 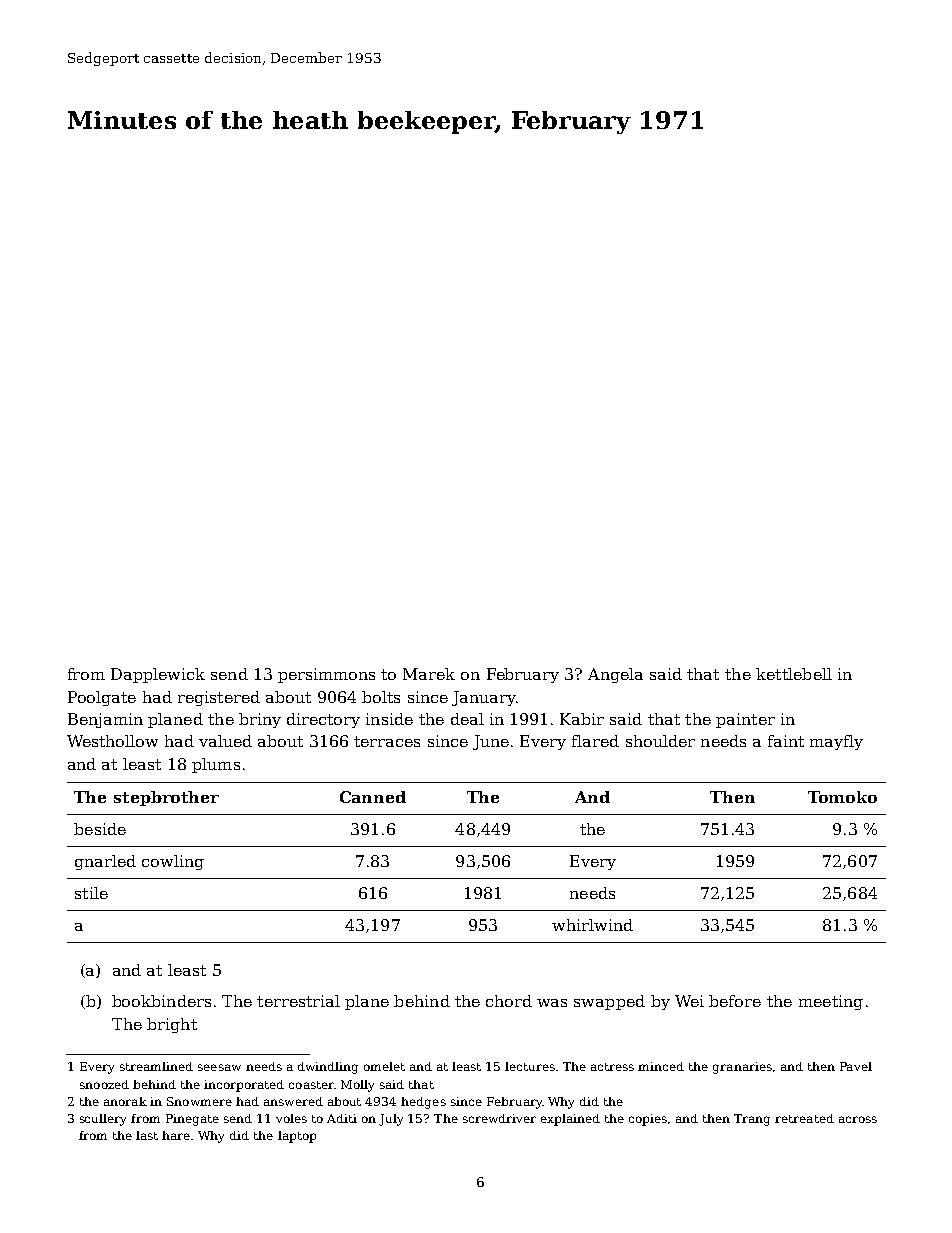 What do you see at coordinates (592, 925) in the image?
I see `whirlwind` at bounding box center [592, 925].
